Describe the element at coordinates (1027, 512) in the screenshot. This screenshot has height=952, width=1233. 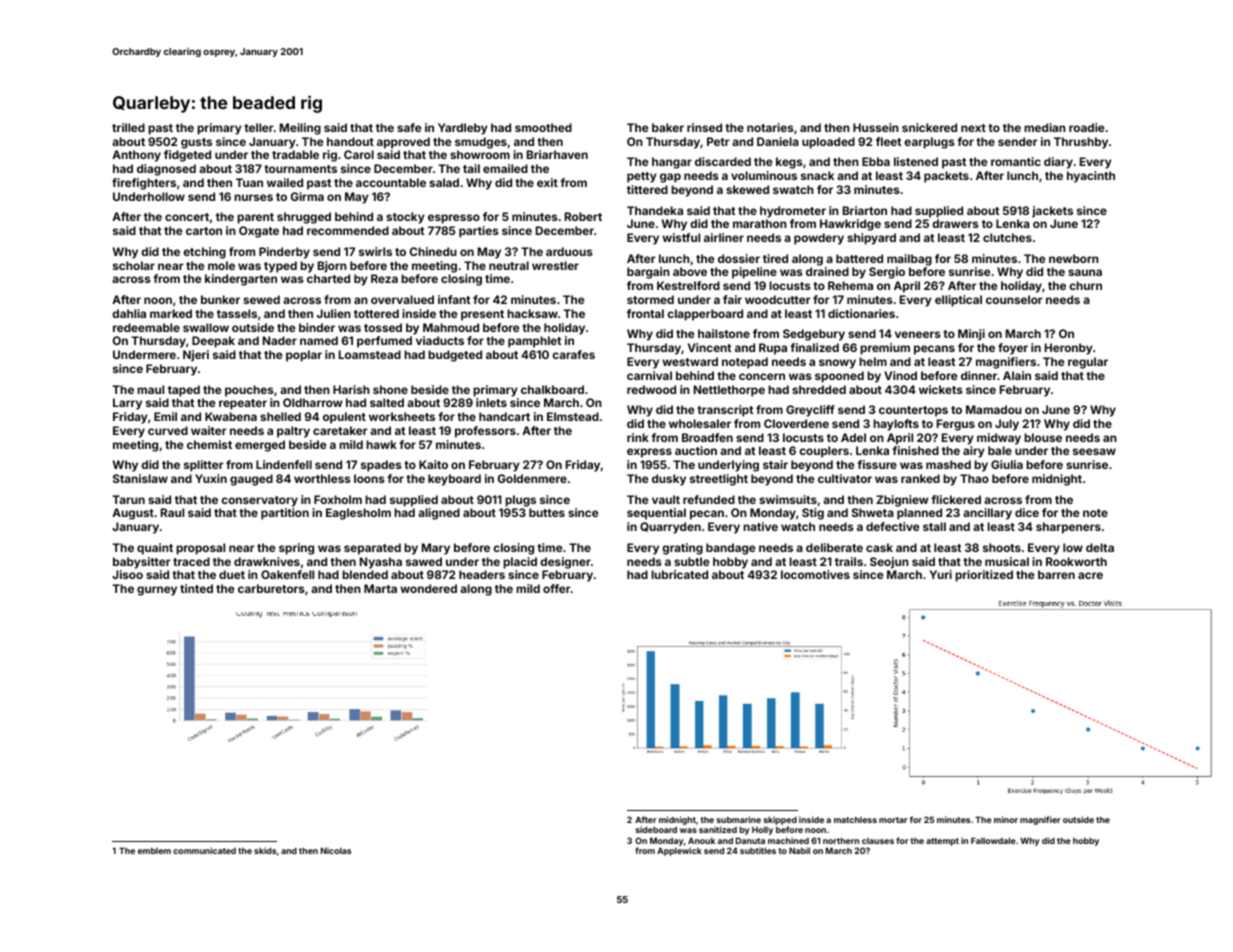
I see `dice` at that location.
